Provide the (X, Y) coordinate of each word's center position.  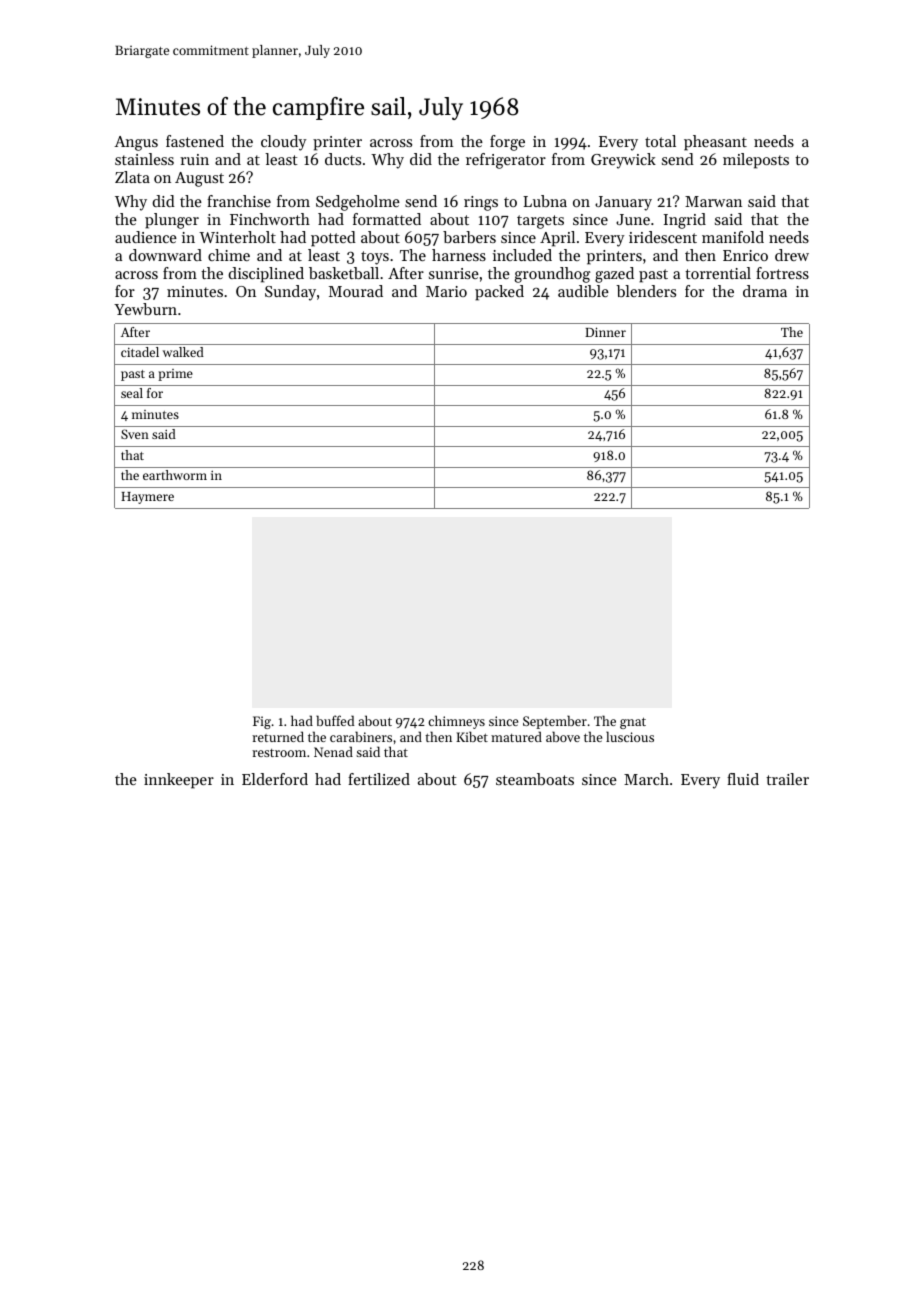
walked (183, 352)
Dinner (605, 332)
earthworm (175, 475)
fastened (195, 141)
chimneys (456, 722)
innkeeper (179, 781)
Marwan (713, 201)
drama (765, 291)
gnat (633, 723)
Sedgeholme (358, 203)
